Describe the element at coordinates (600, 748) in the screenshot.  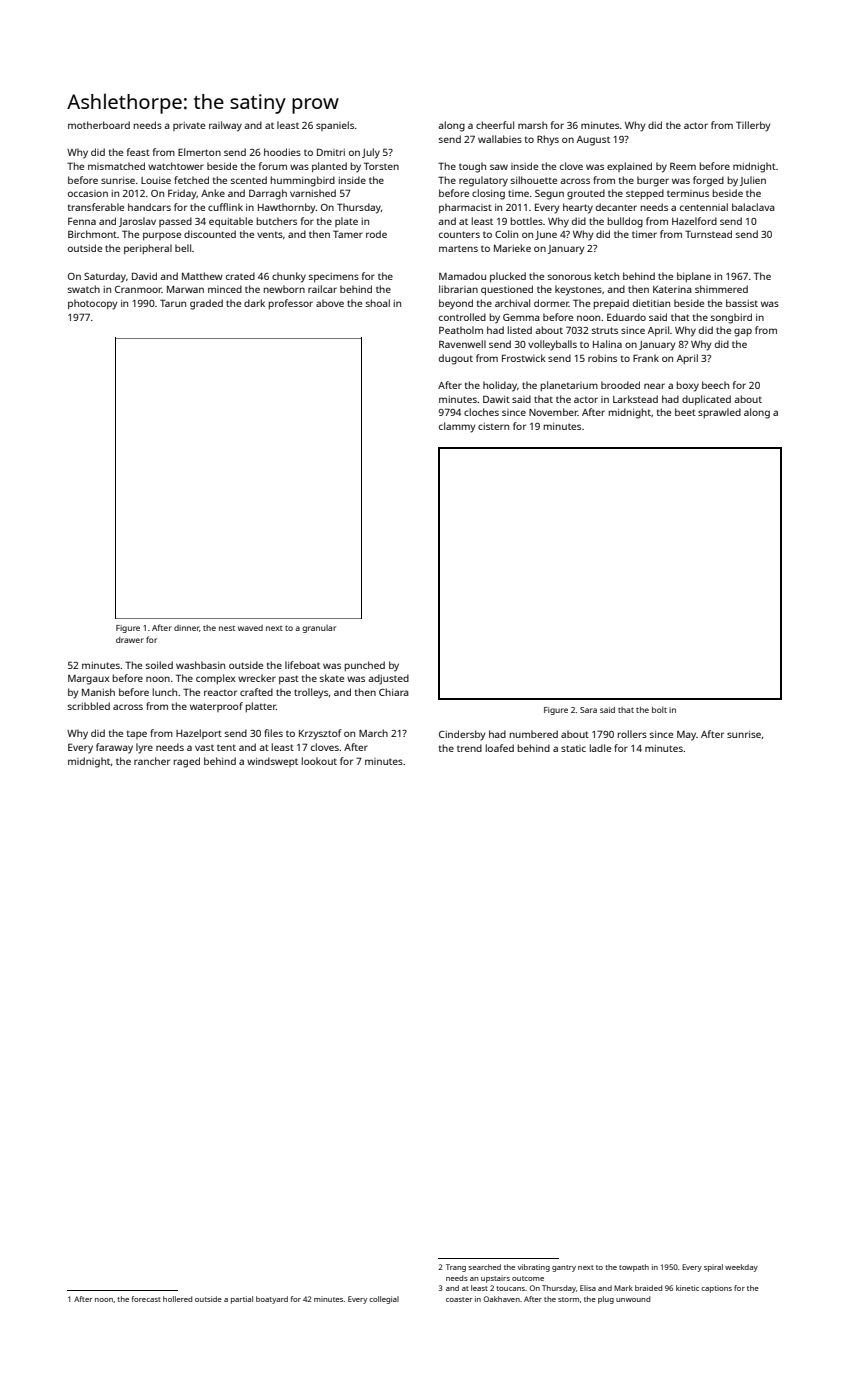
I see `ladle` at that location.
